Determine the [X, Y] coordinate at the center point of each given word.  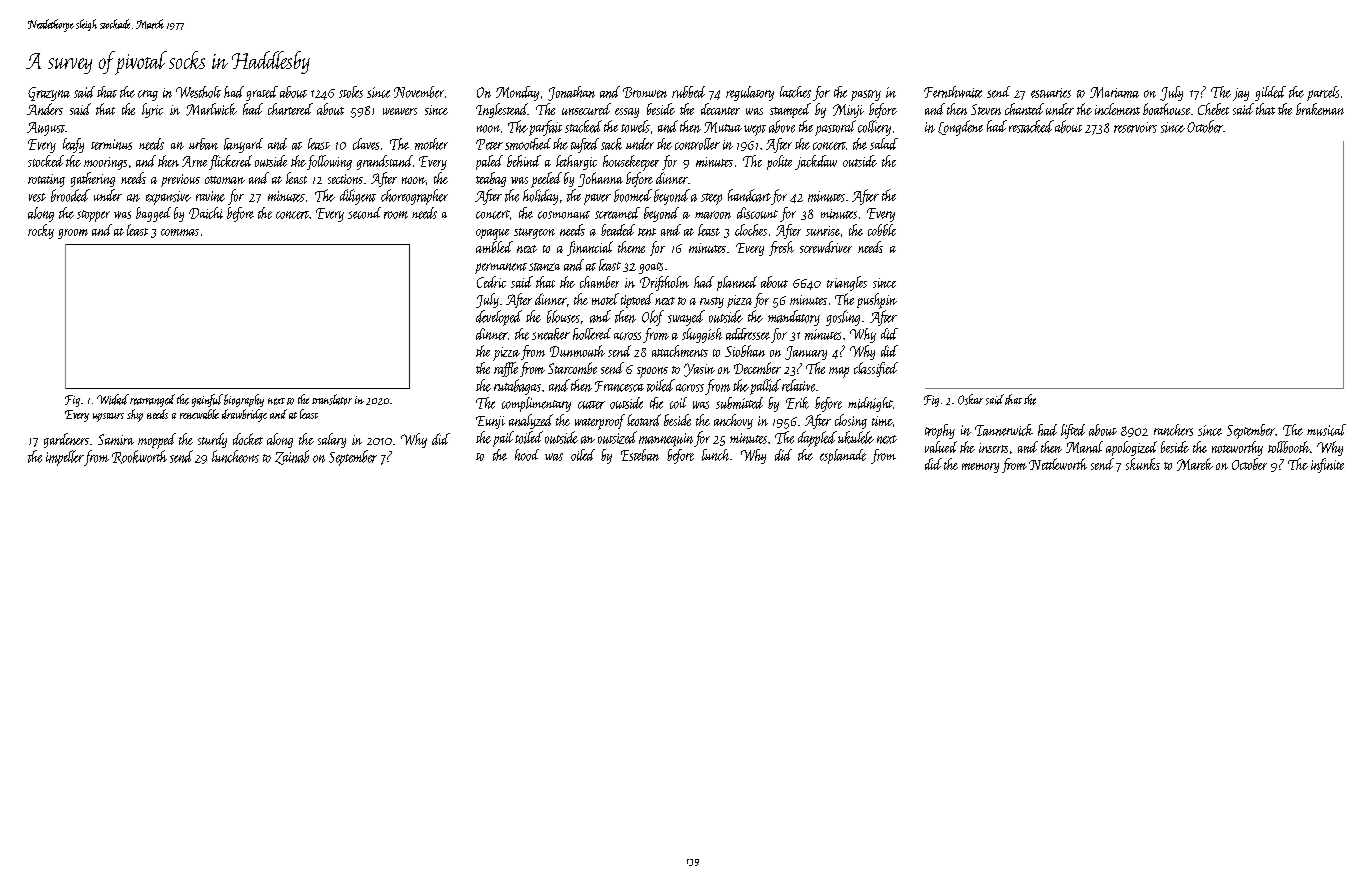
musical [1326, 430]
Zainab [292, 457]
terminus [111, 144]
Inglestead [502, 110]
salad [884, 144]
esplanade [843, 456]
